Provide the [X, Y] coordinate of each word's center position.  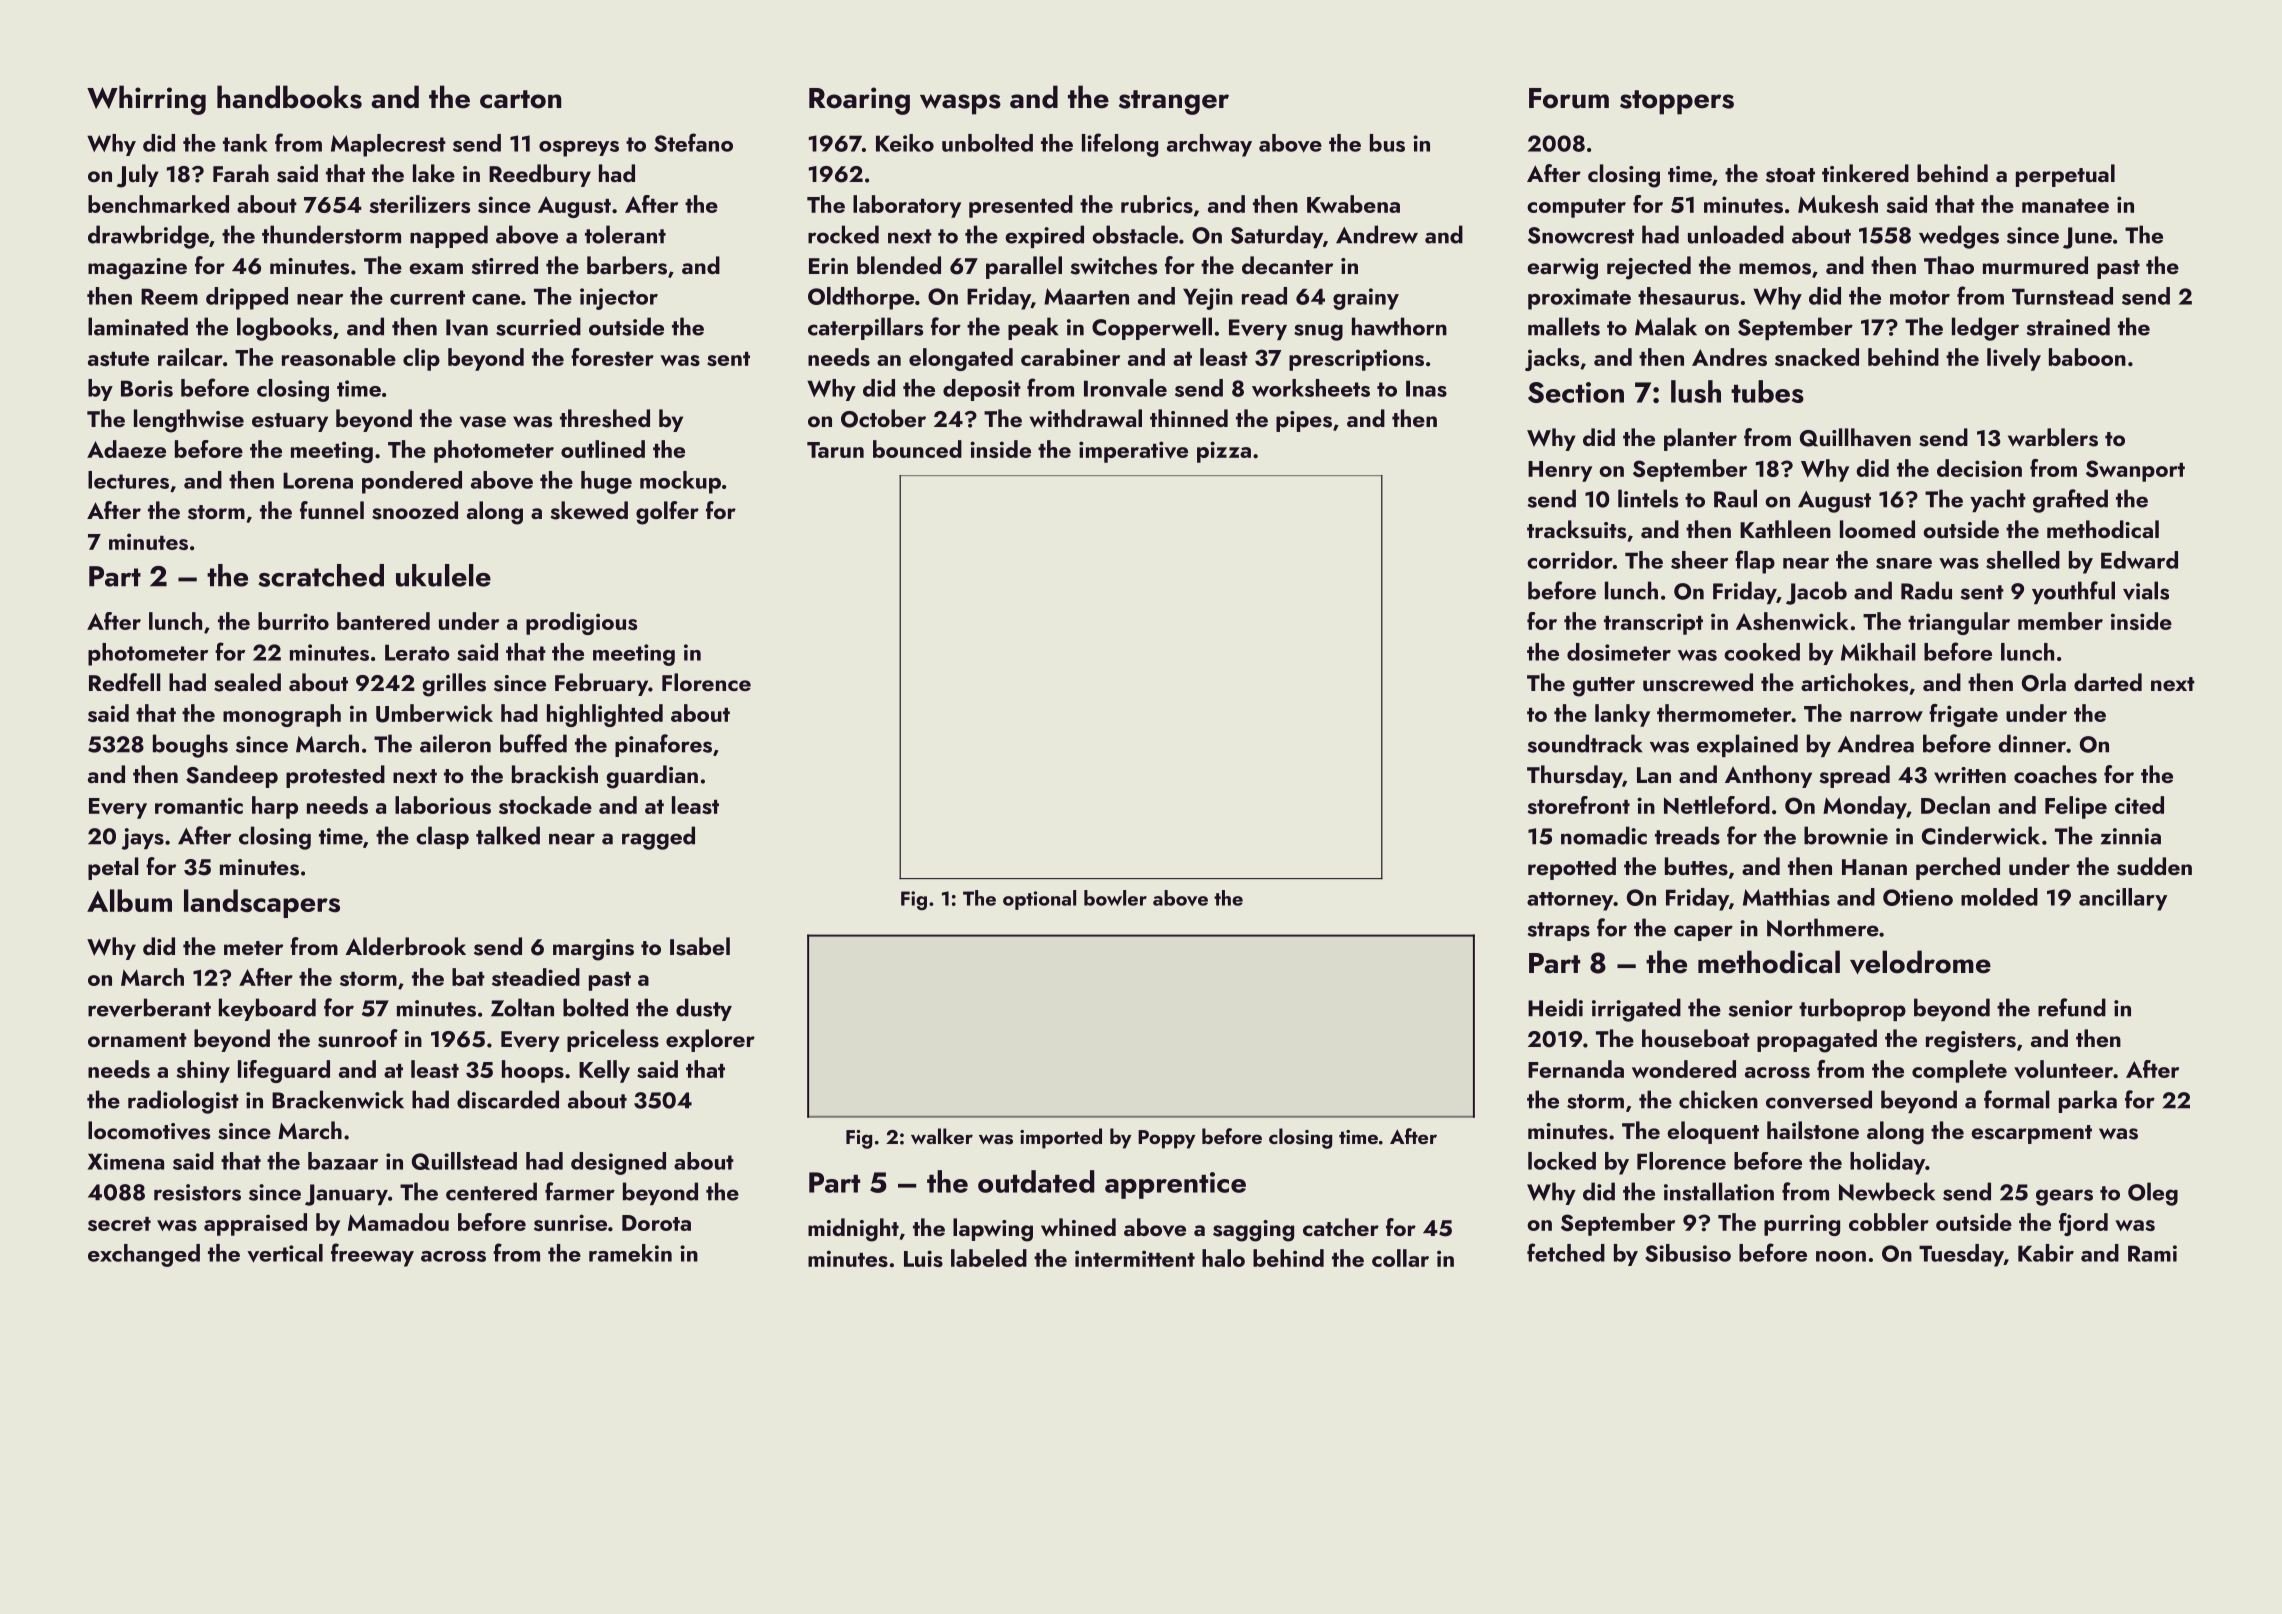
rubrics [1157, 204]
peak [1033, 328]
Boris [147, 388]
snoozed [415, 510]
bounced [917, 449]
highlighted [605, 715]
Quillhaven [1855, 437]
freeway [372, 1255]
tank [245, 143]
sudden [2154, 866]
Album [129, 900]
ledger [1985, 329]
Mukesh [1838, 204]
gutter [1604, 687]
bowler [1115, 898]
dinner [2032, 743]
